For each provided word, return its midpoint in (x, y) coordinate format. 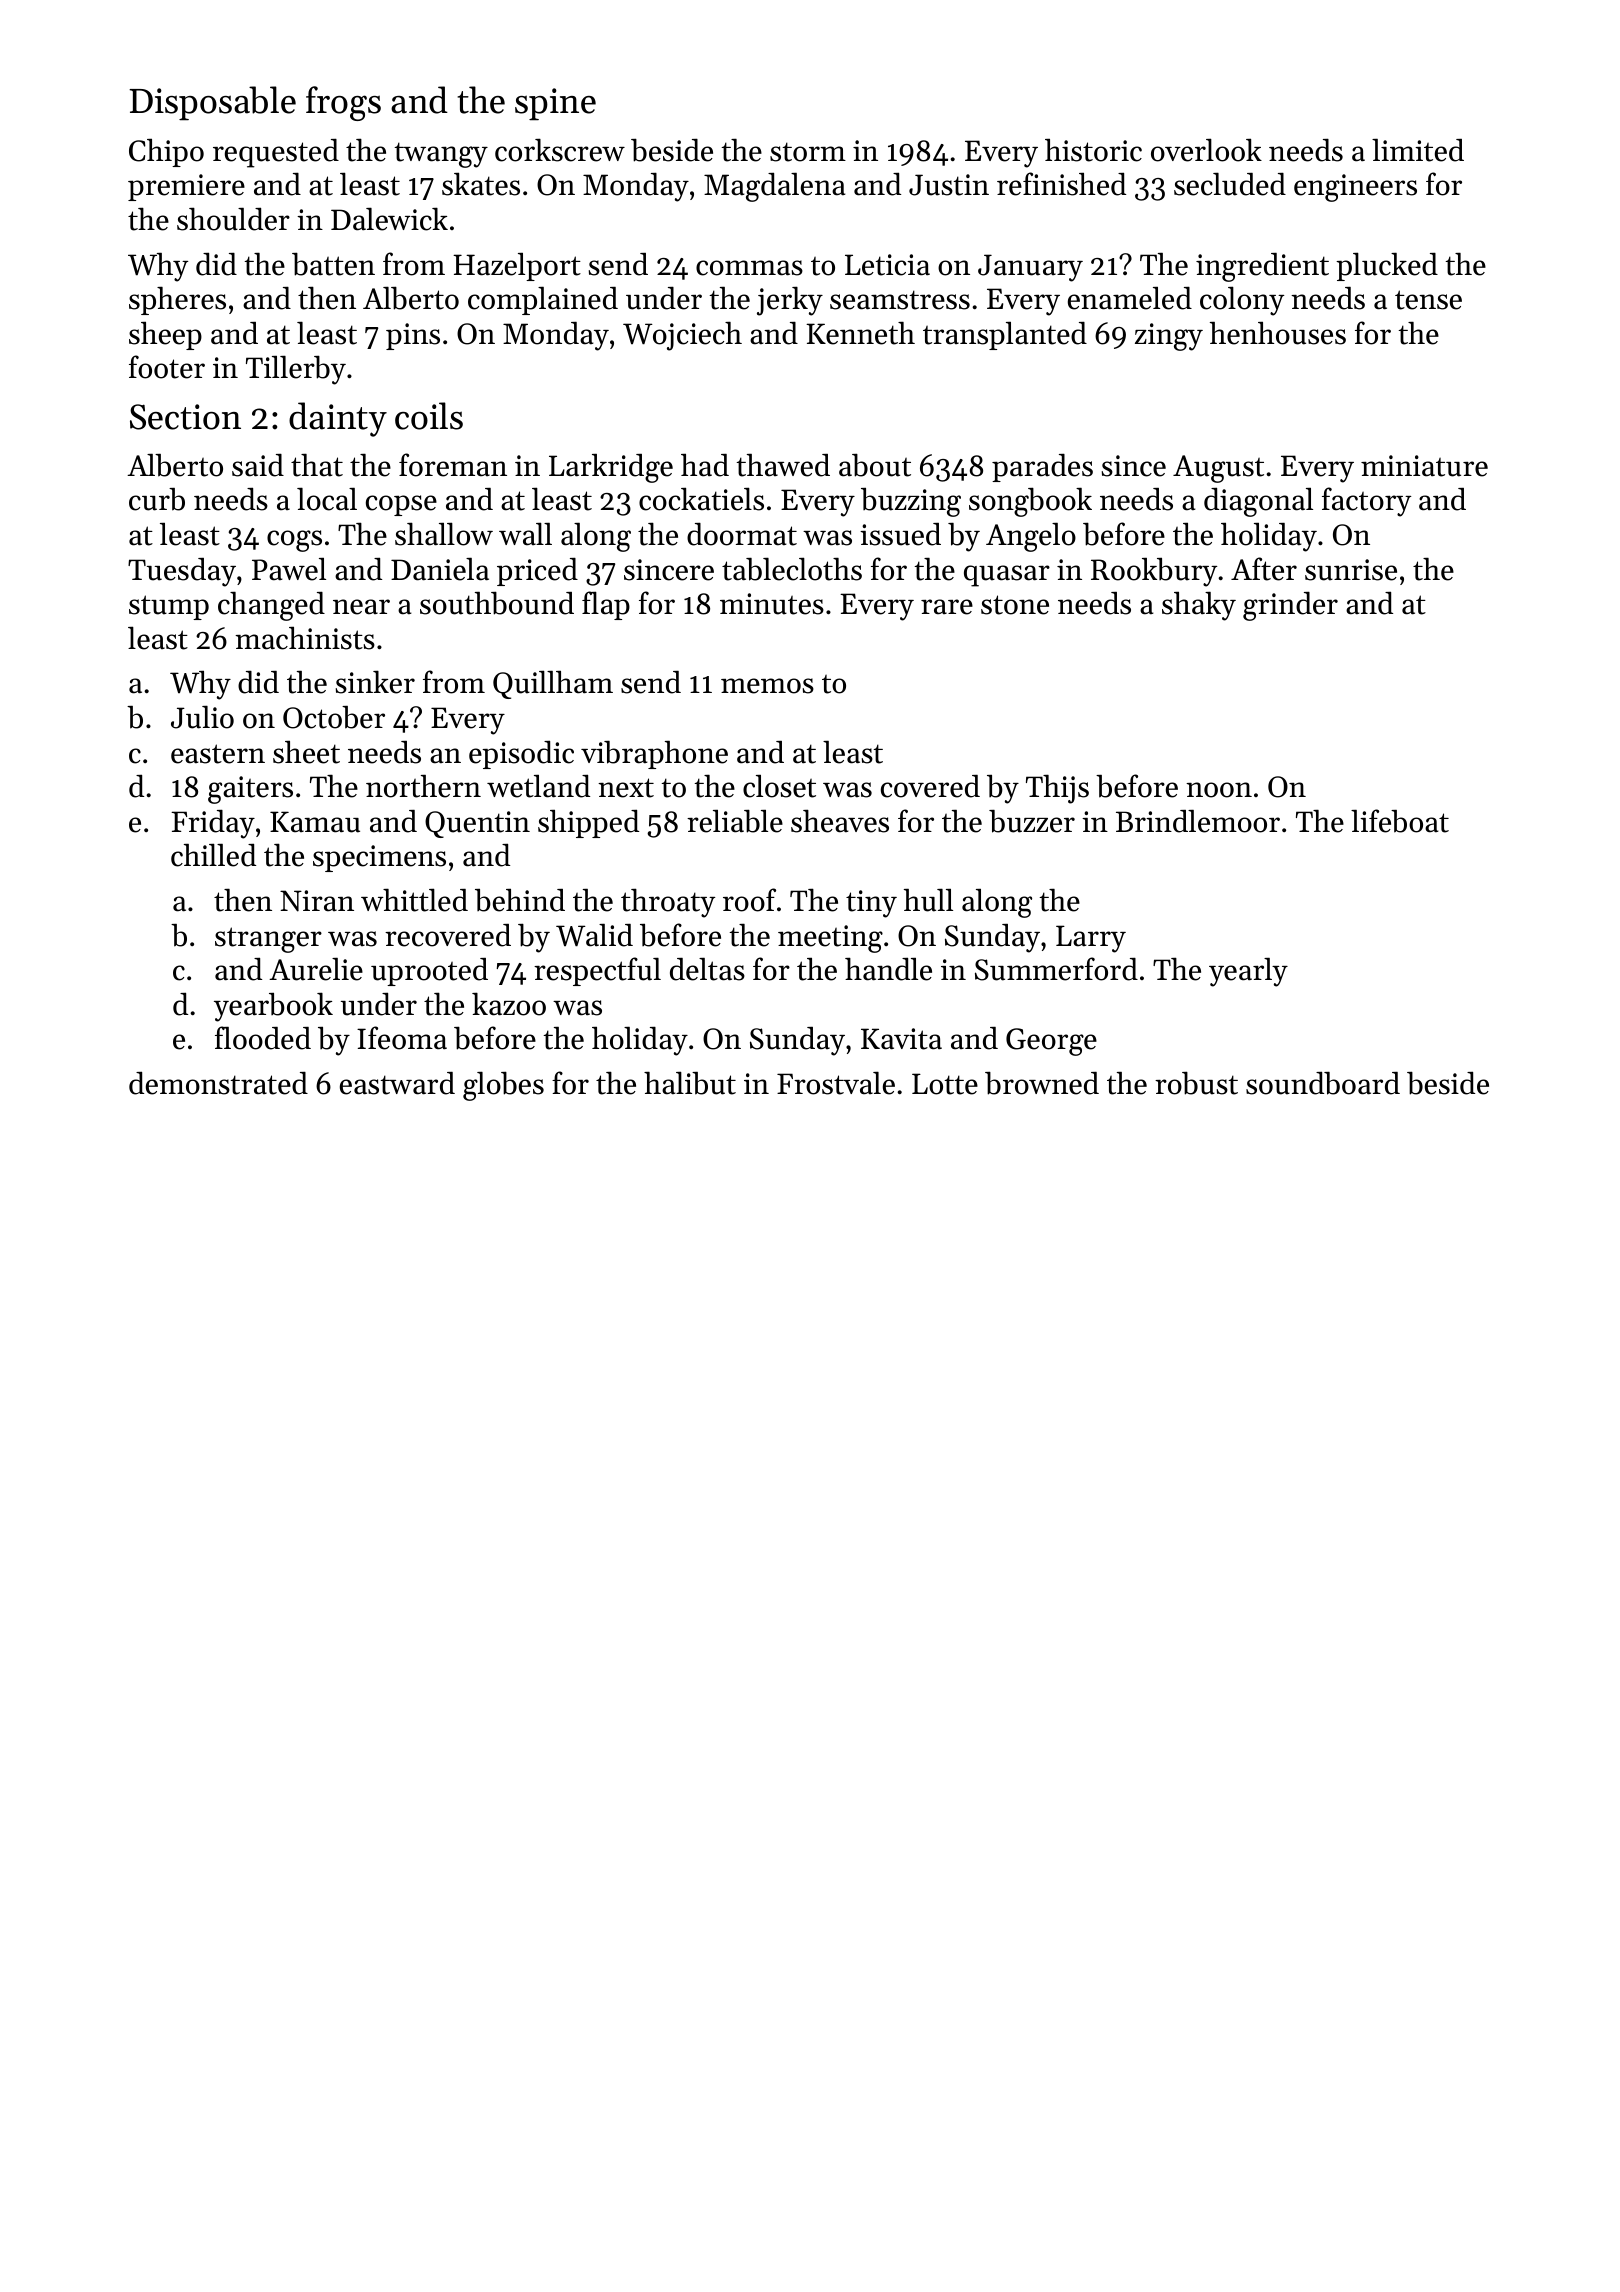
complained (543, 300)
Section (185, 417)
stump (169, 607)
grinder (1290, 606)
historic (1093, 150)
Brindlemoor (1198, 821)
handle (888, 969)
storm (808, 152)
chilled (213, 855)
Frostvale (836, 1083)
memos (767, 686)
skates (481, 184)
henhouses (1278, 333)
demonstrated (218, 1083)
